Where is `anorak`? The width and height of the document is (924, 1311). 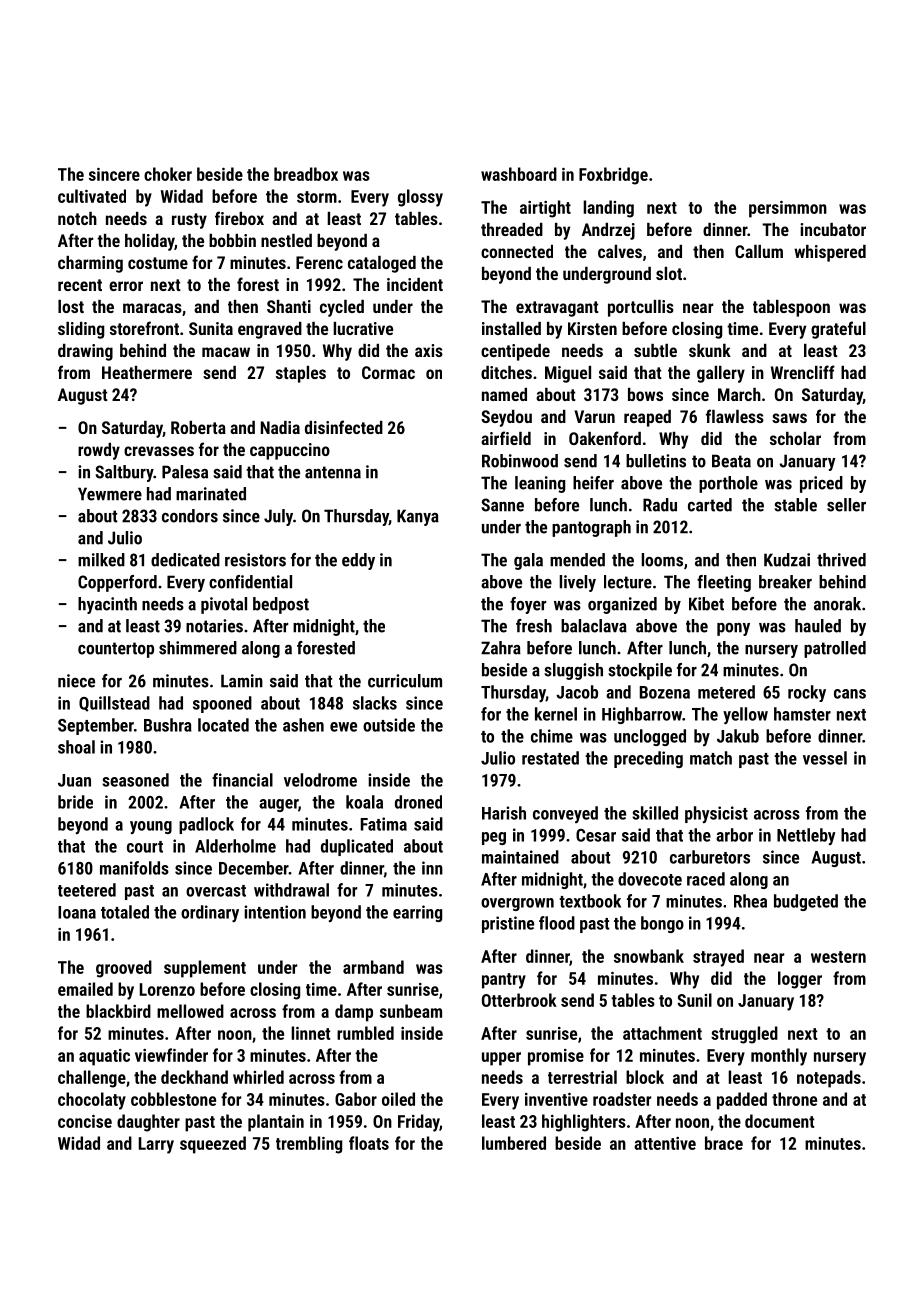
anorak is located at coordinates (837, 604).
